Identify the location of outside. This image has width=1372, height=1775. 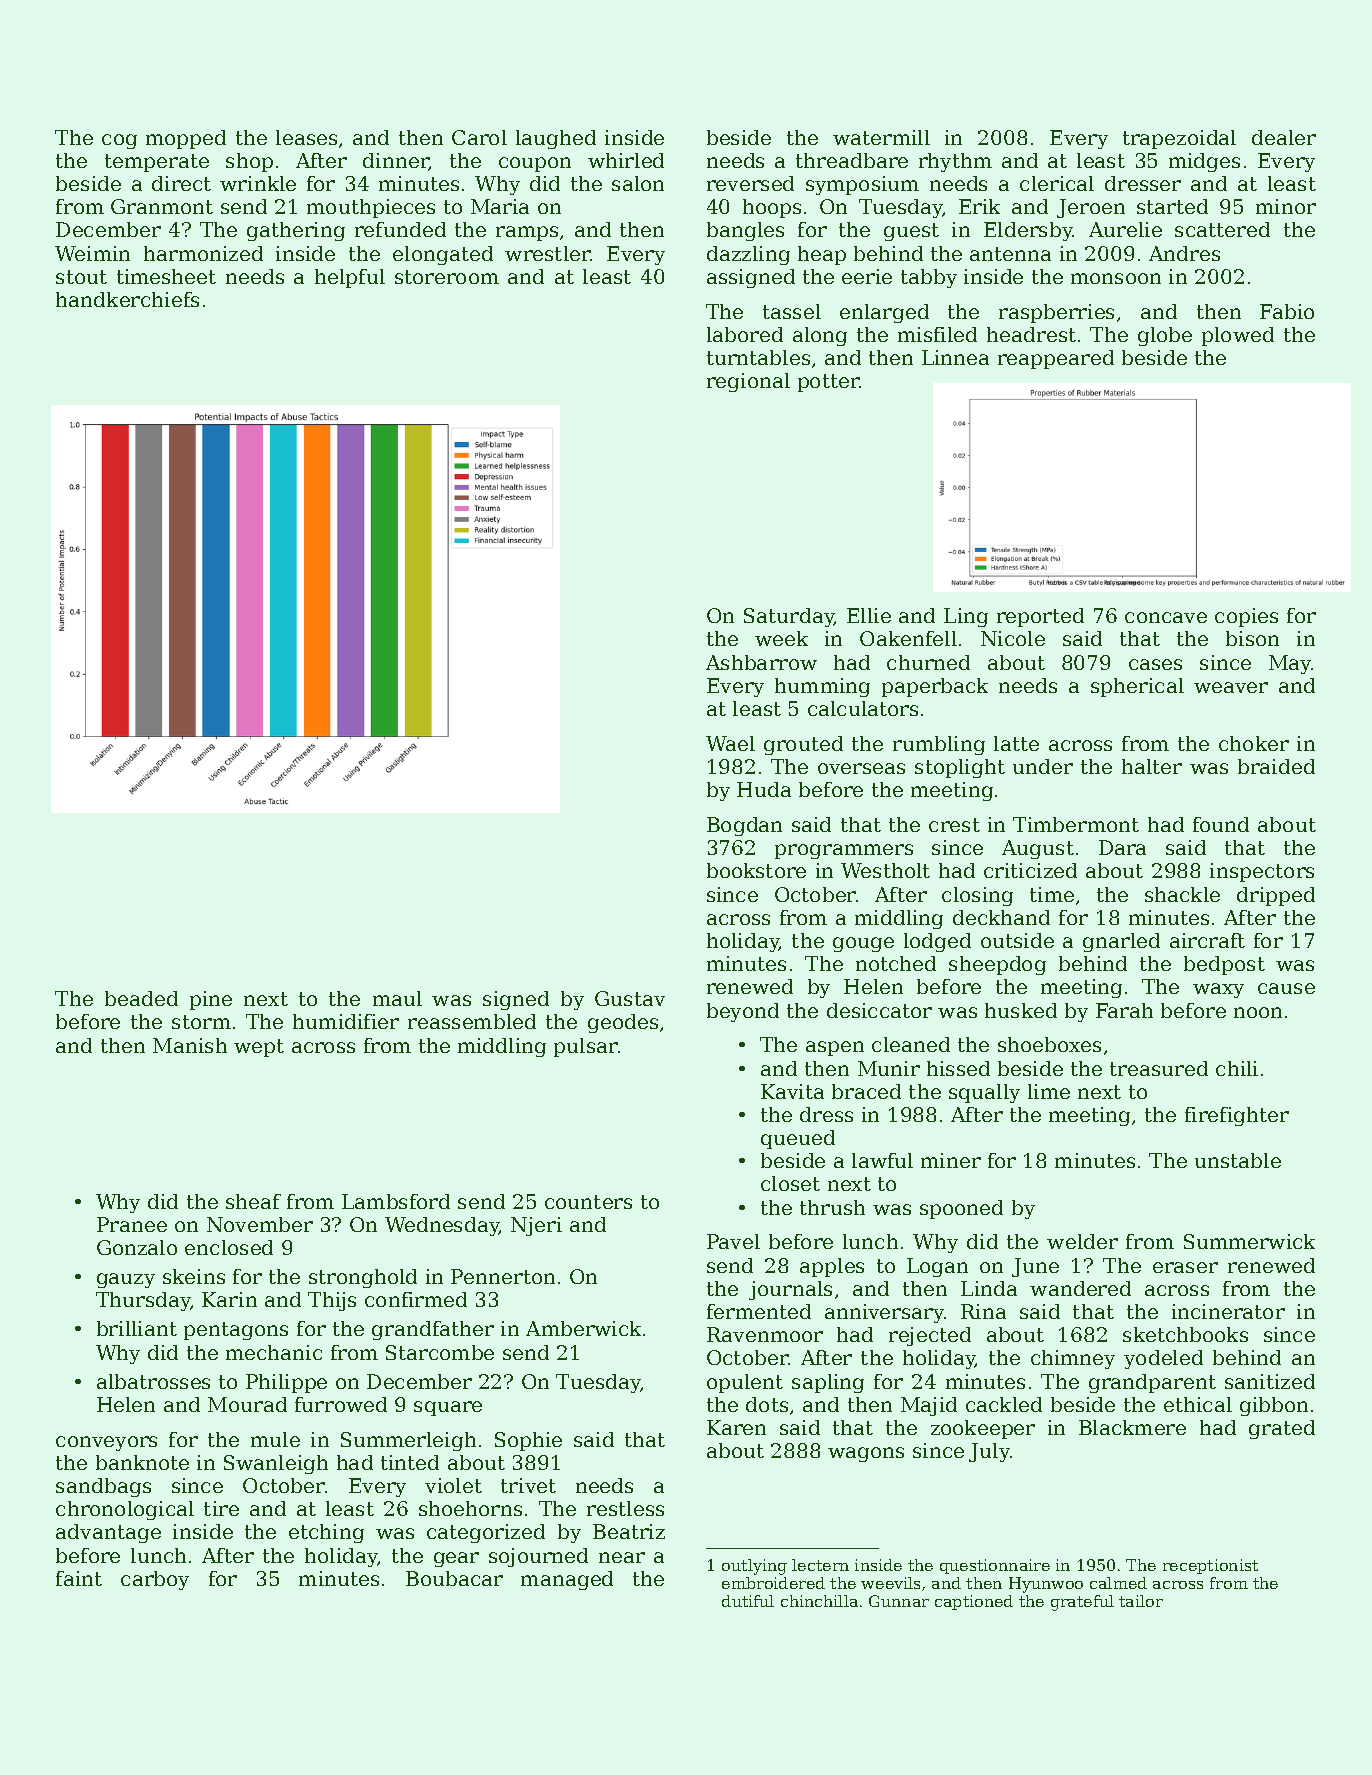
(1017, 940).
